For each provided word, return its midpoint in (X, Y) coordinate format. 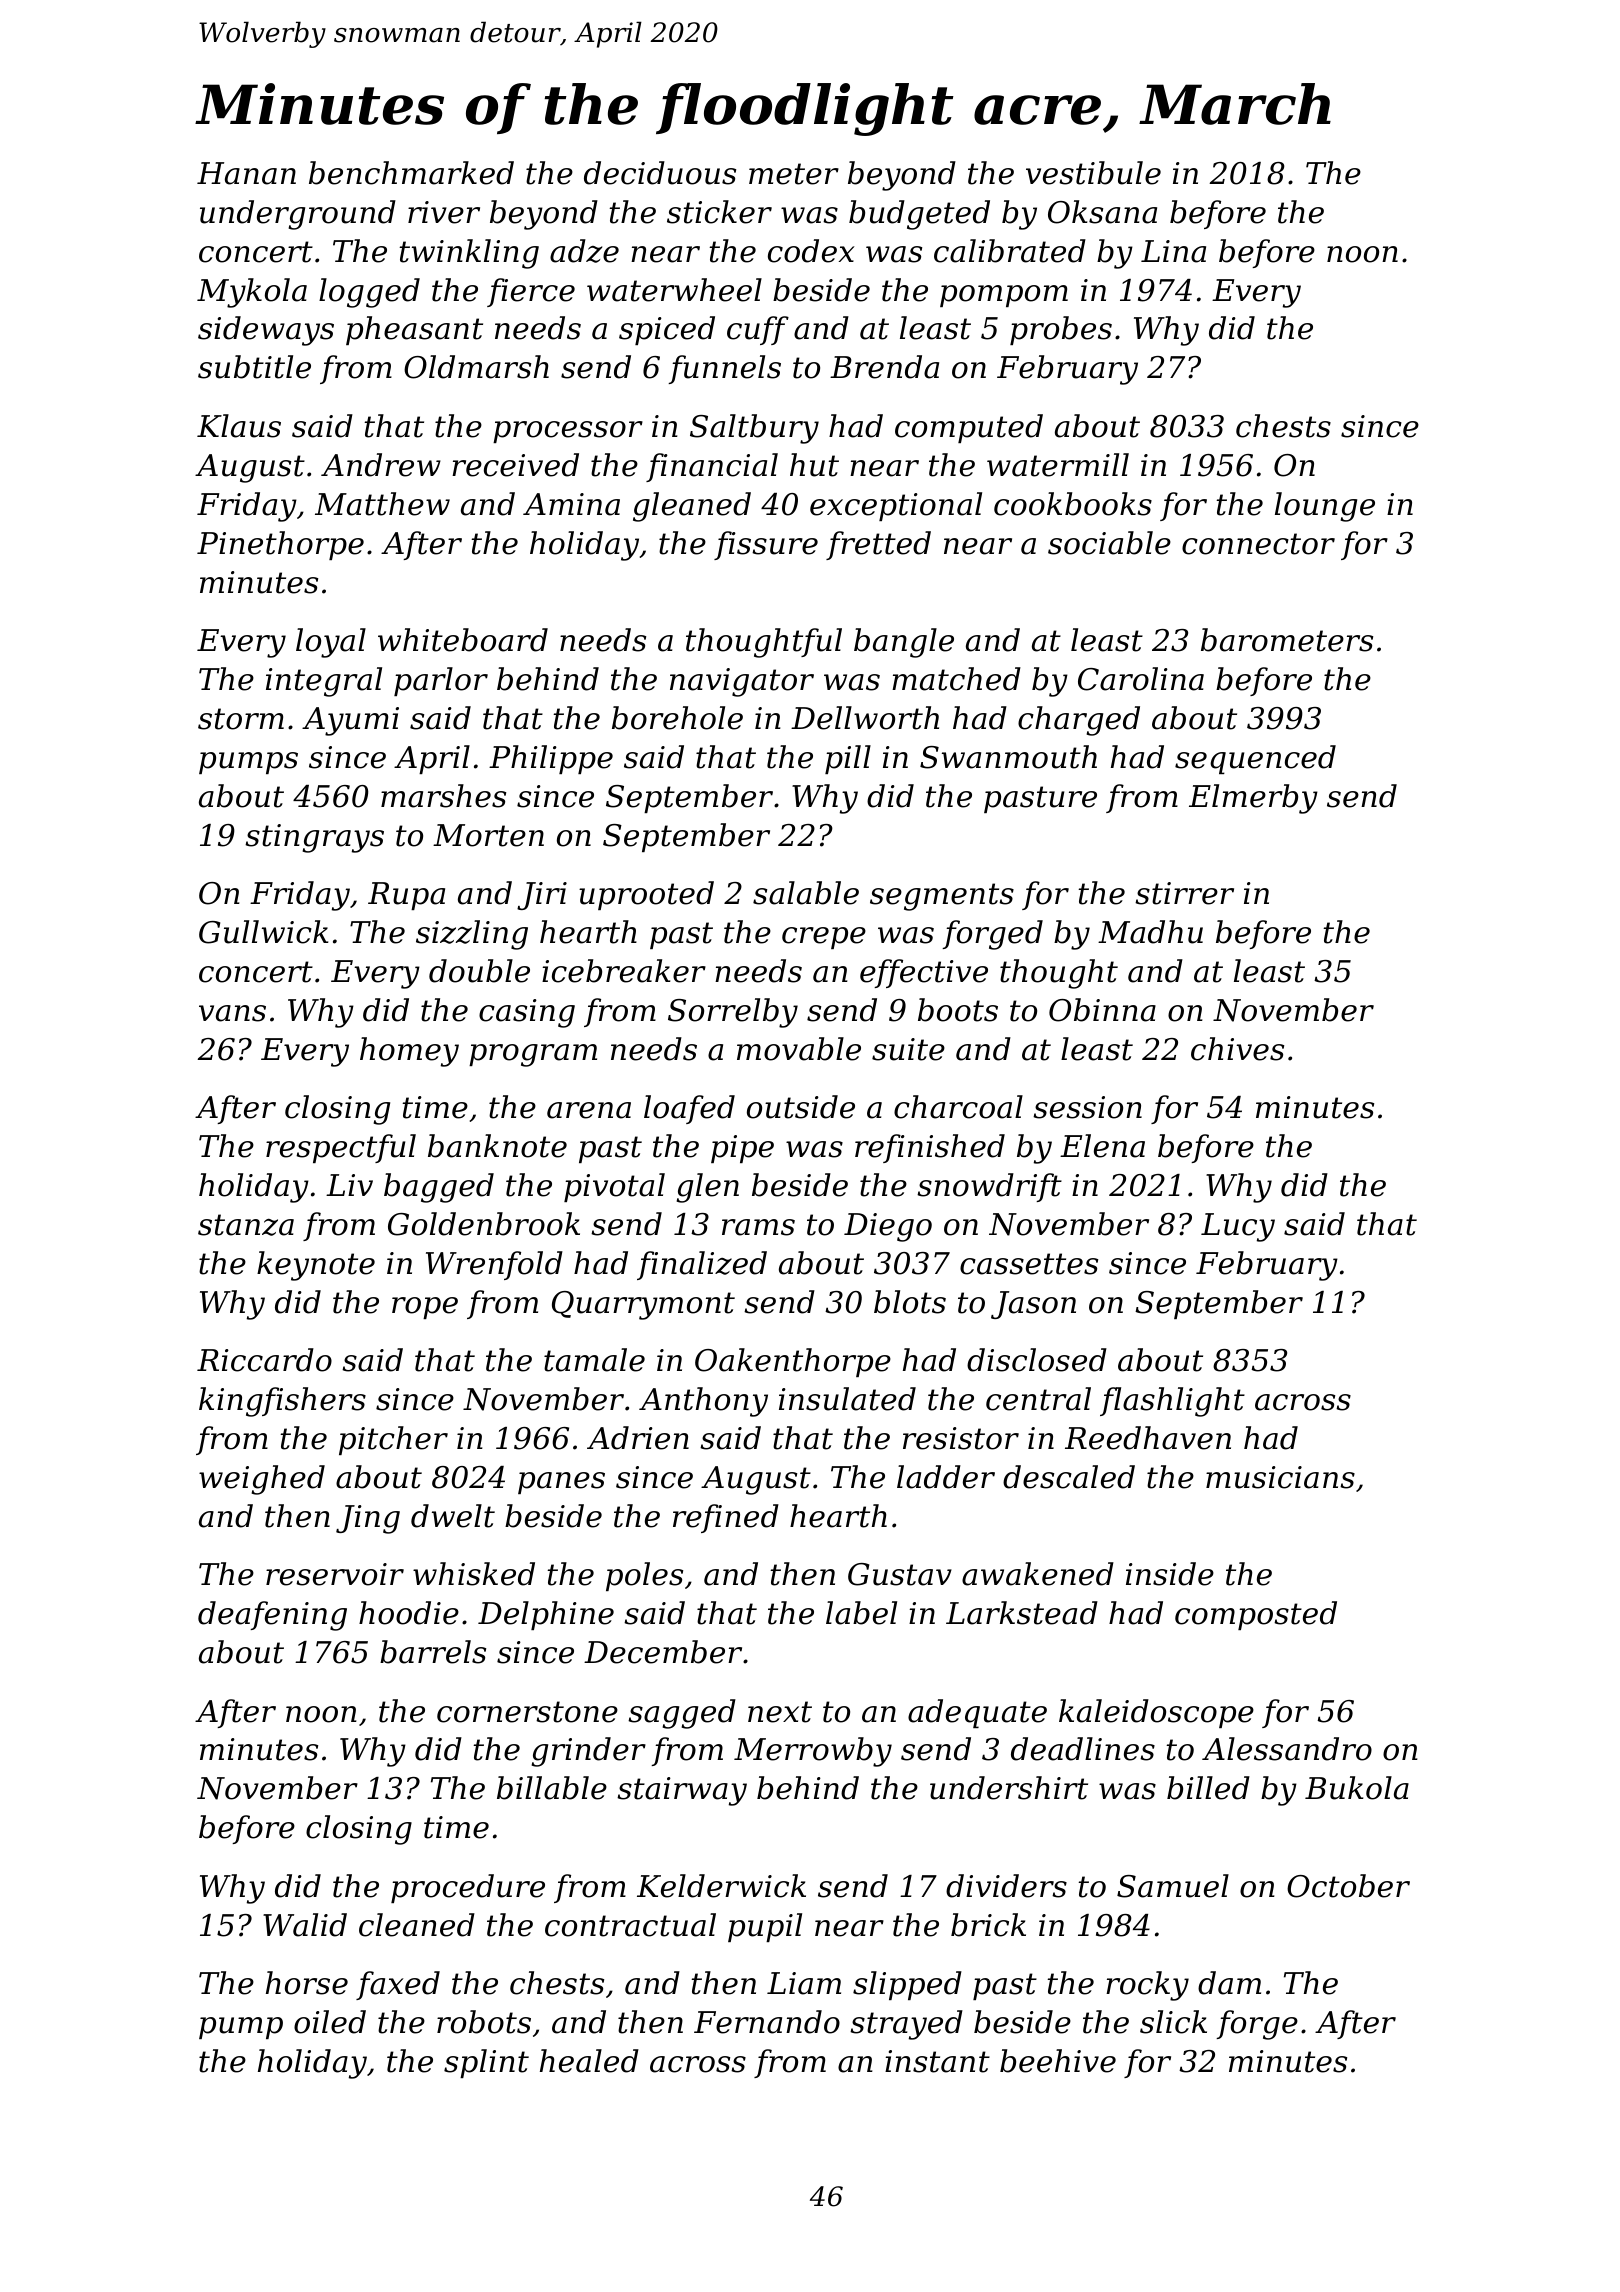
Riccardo (264, 1360)
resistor (961, 1438)
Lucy (1238, 1227)
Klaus (239, 426)
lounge (1325, 507)
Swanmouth (1008, 757)
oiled (330, 2022)
